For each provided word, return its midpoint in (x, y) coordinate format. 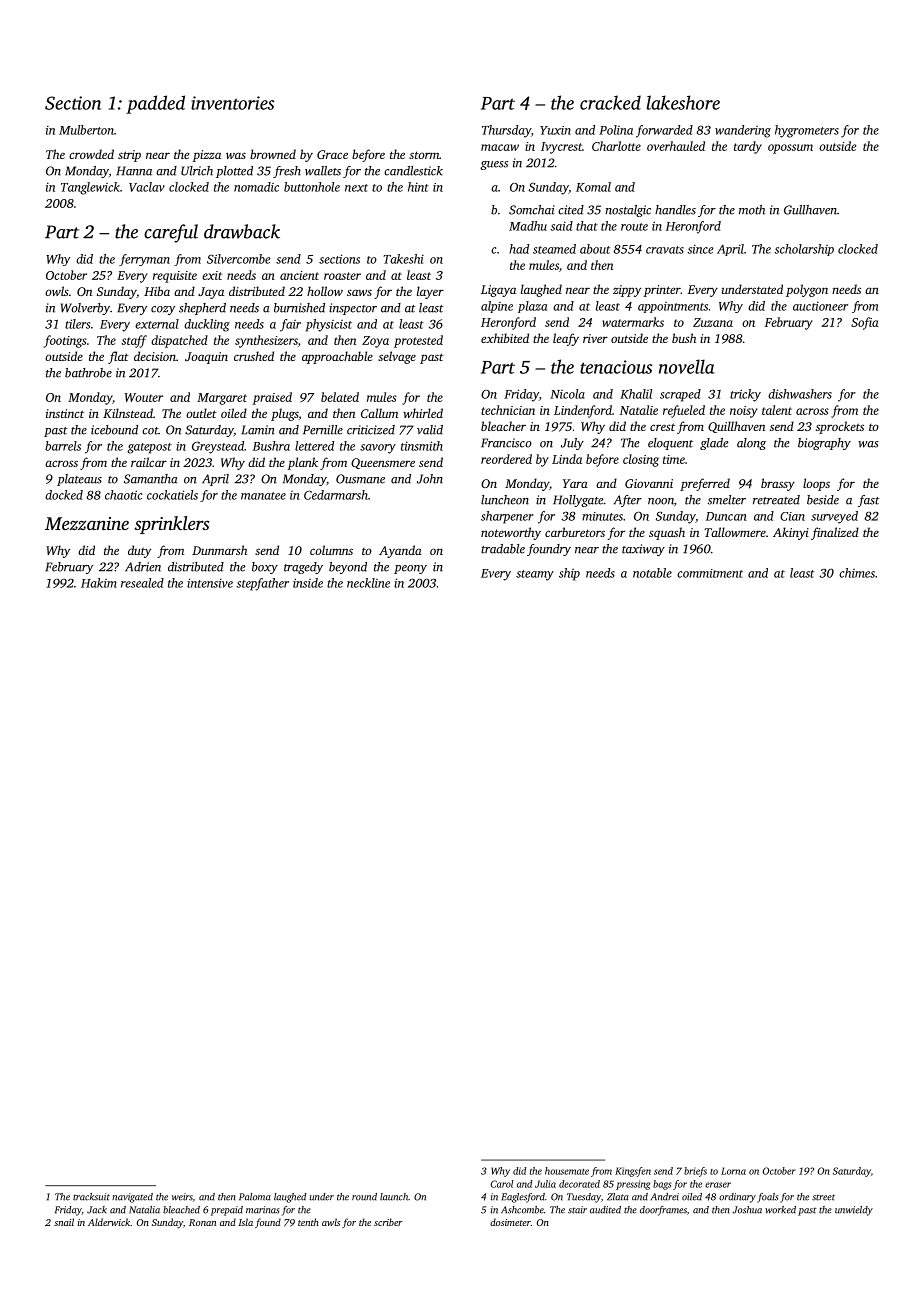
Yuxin (555, 130)
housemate (567, 1171)
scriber (388, 1222)
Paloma (254, 1197)
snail (64, 1222)
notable (652, 573)
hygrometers (807, 131)
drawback (242, 231)
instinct (65, 413)
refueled (684, 411)
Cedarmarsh (336, 495)
